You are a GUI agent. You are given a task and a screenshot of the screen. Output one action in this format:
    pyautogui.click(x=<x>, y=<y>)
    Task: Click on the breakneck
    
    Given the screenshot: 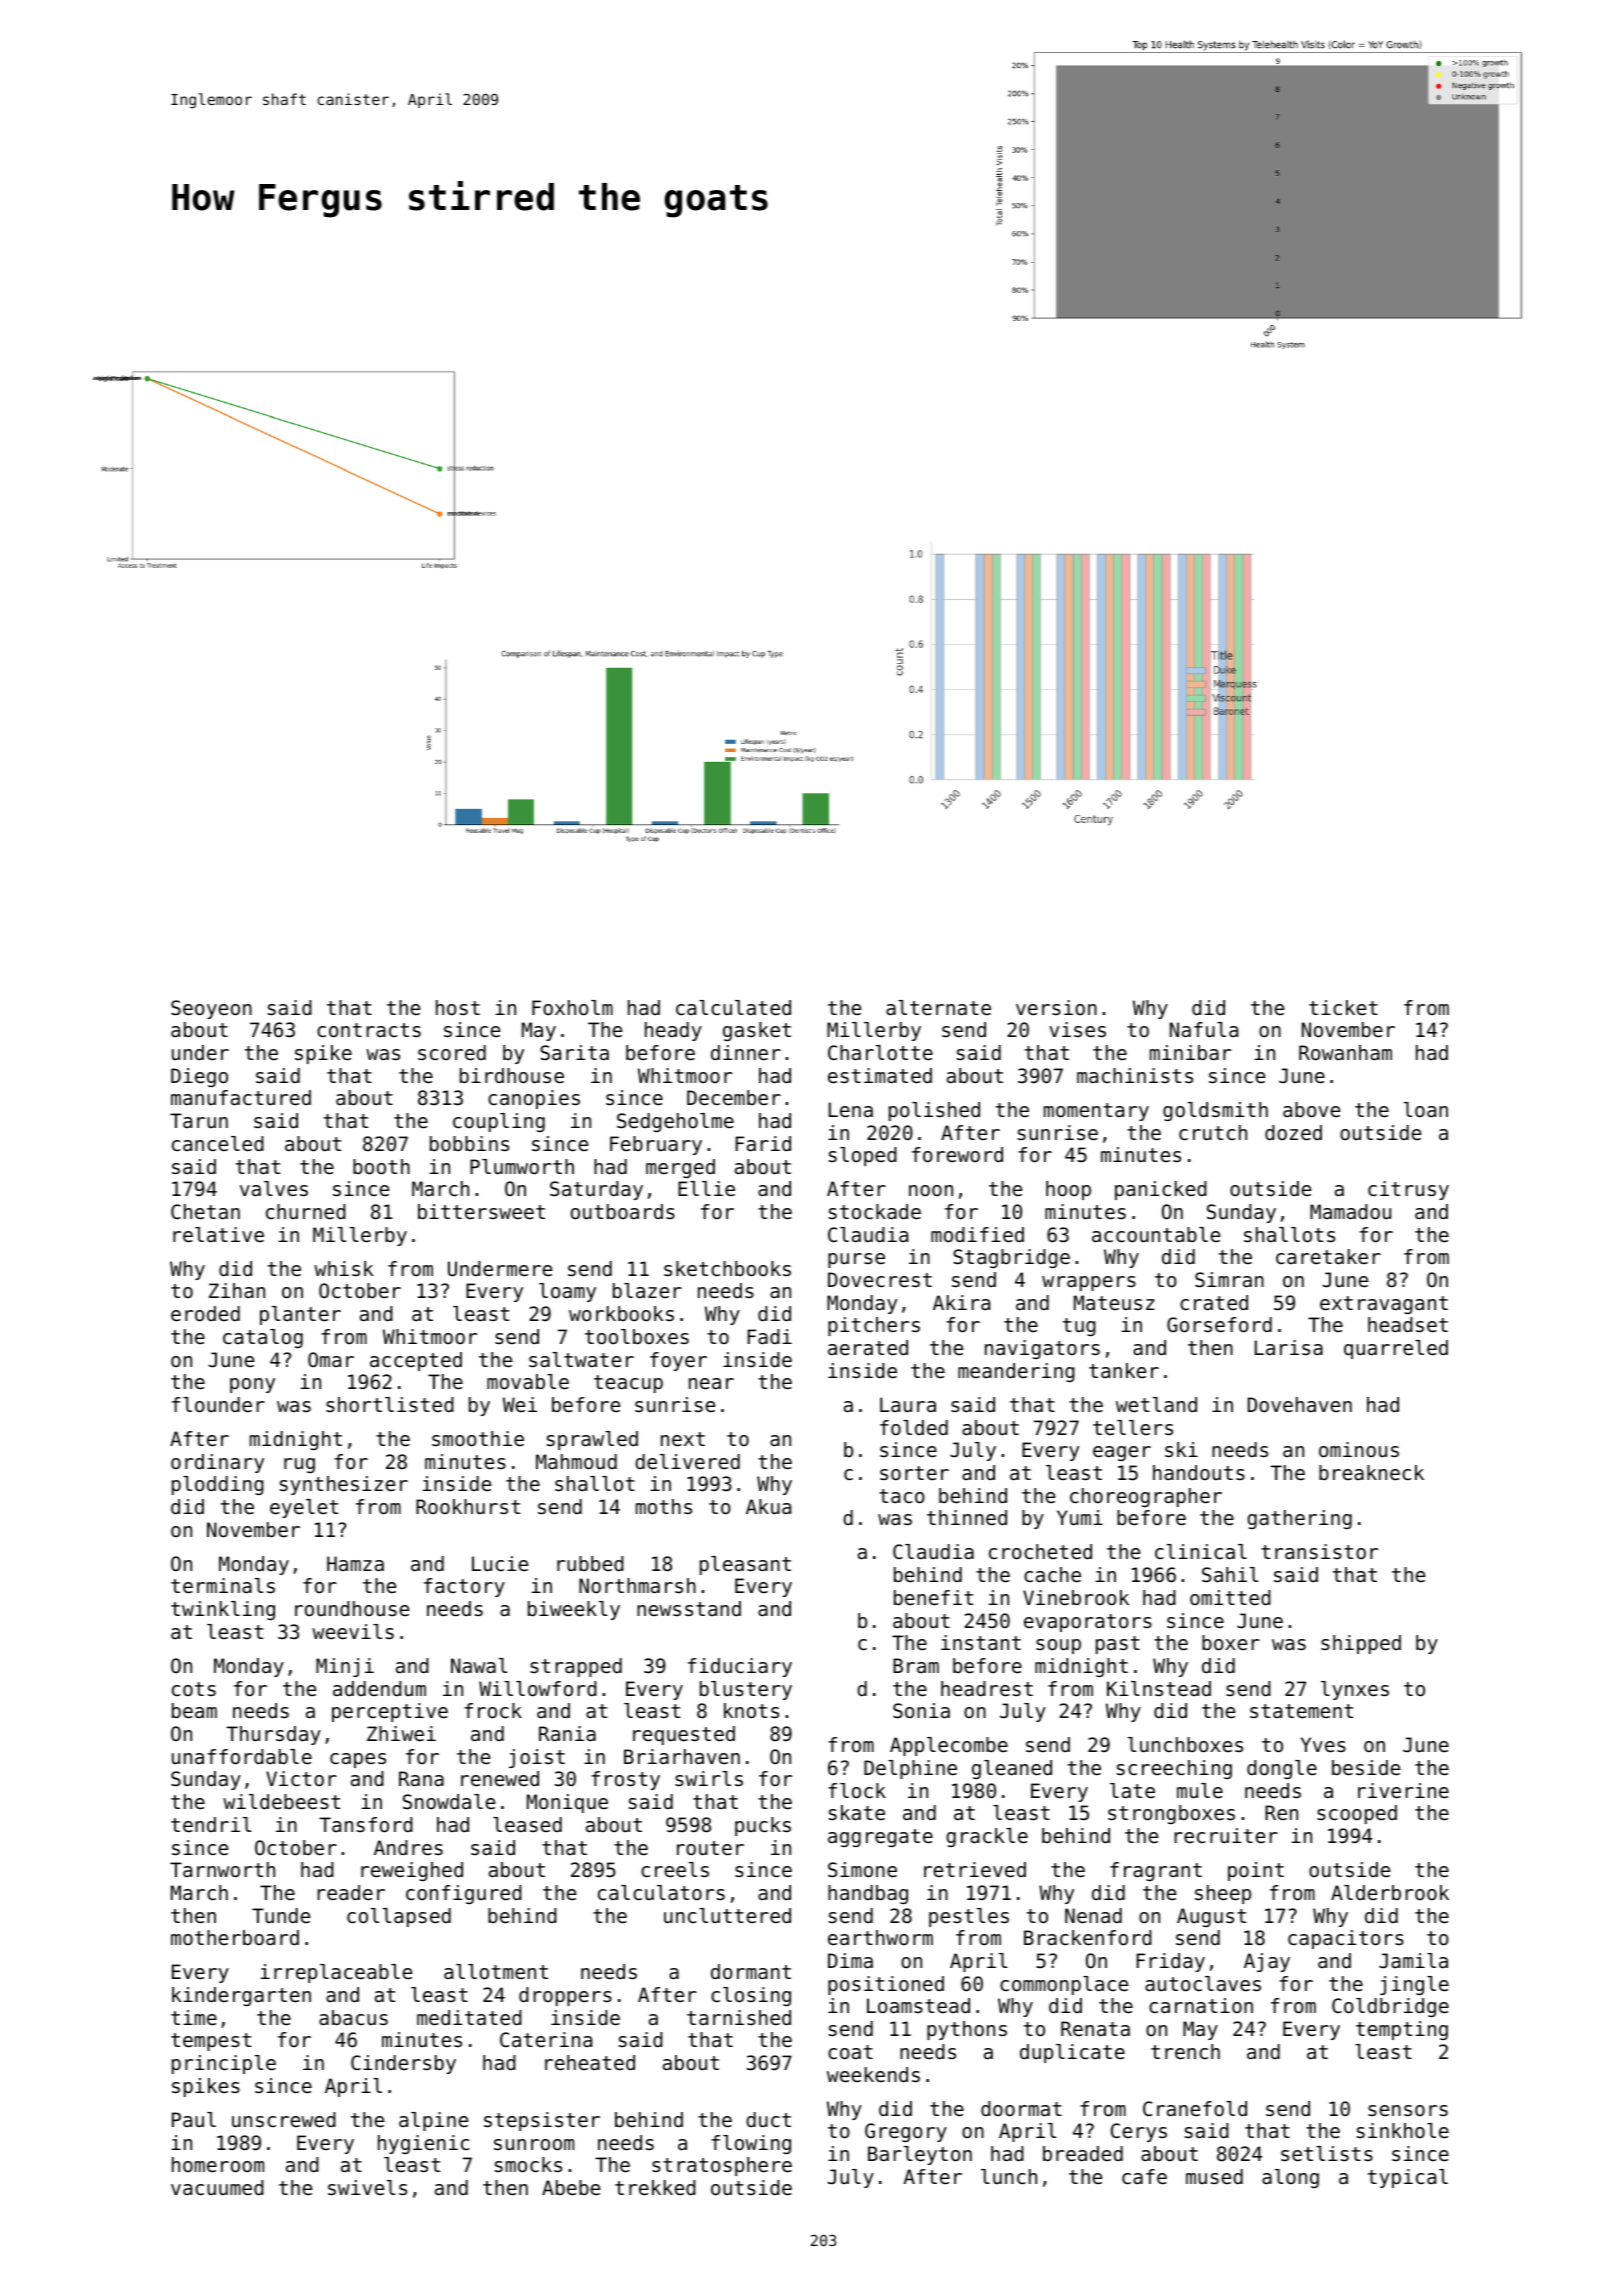 What is the action you would take?
    pyautogui.click(x=1371, y=1473)
